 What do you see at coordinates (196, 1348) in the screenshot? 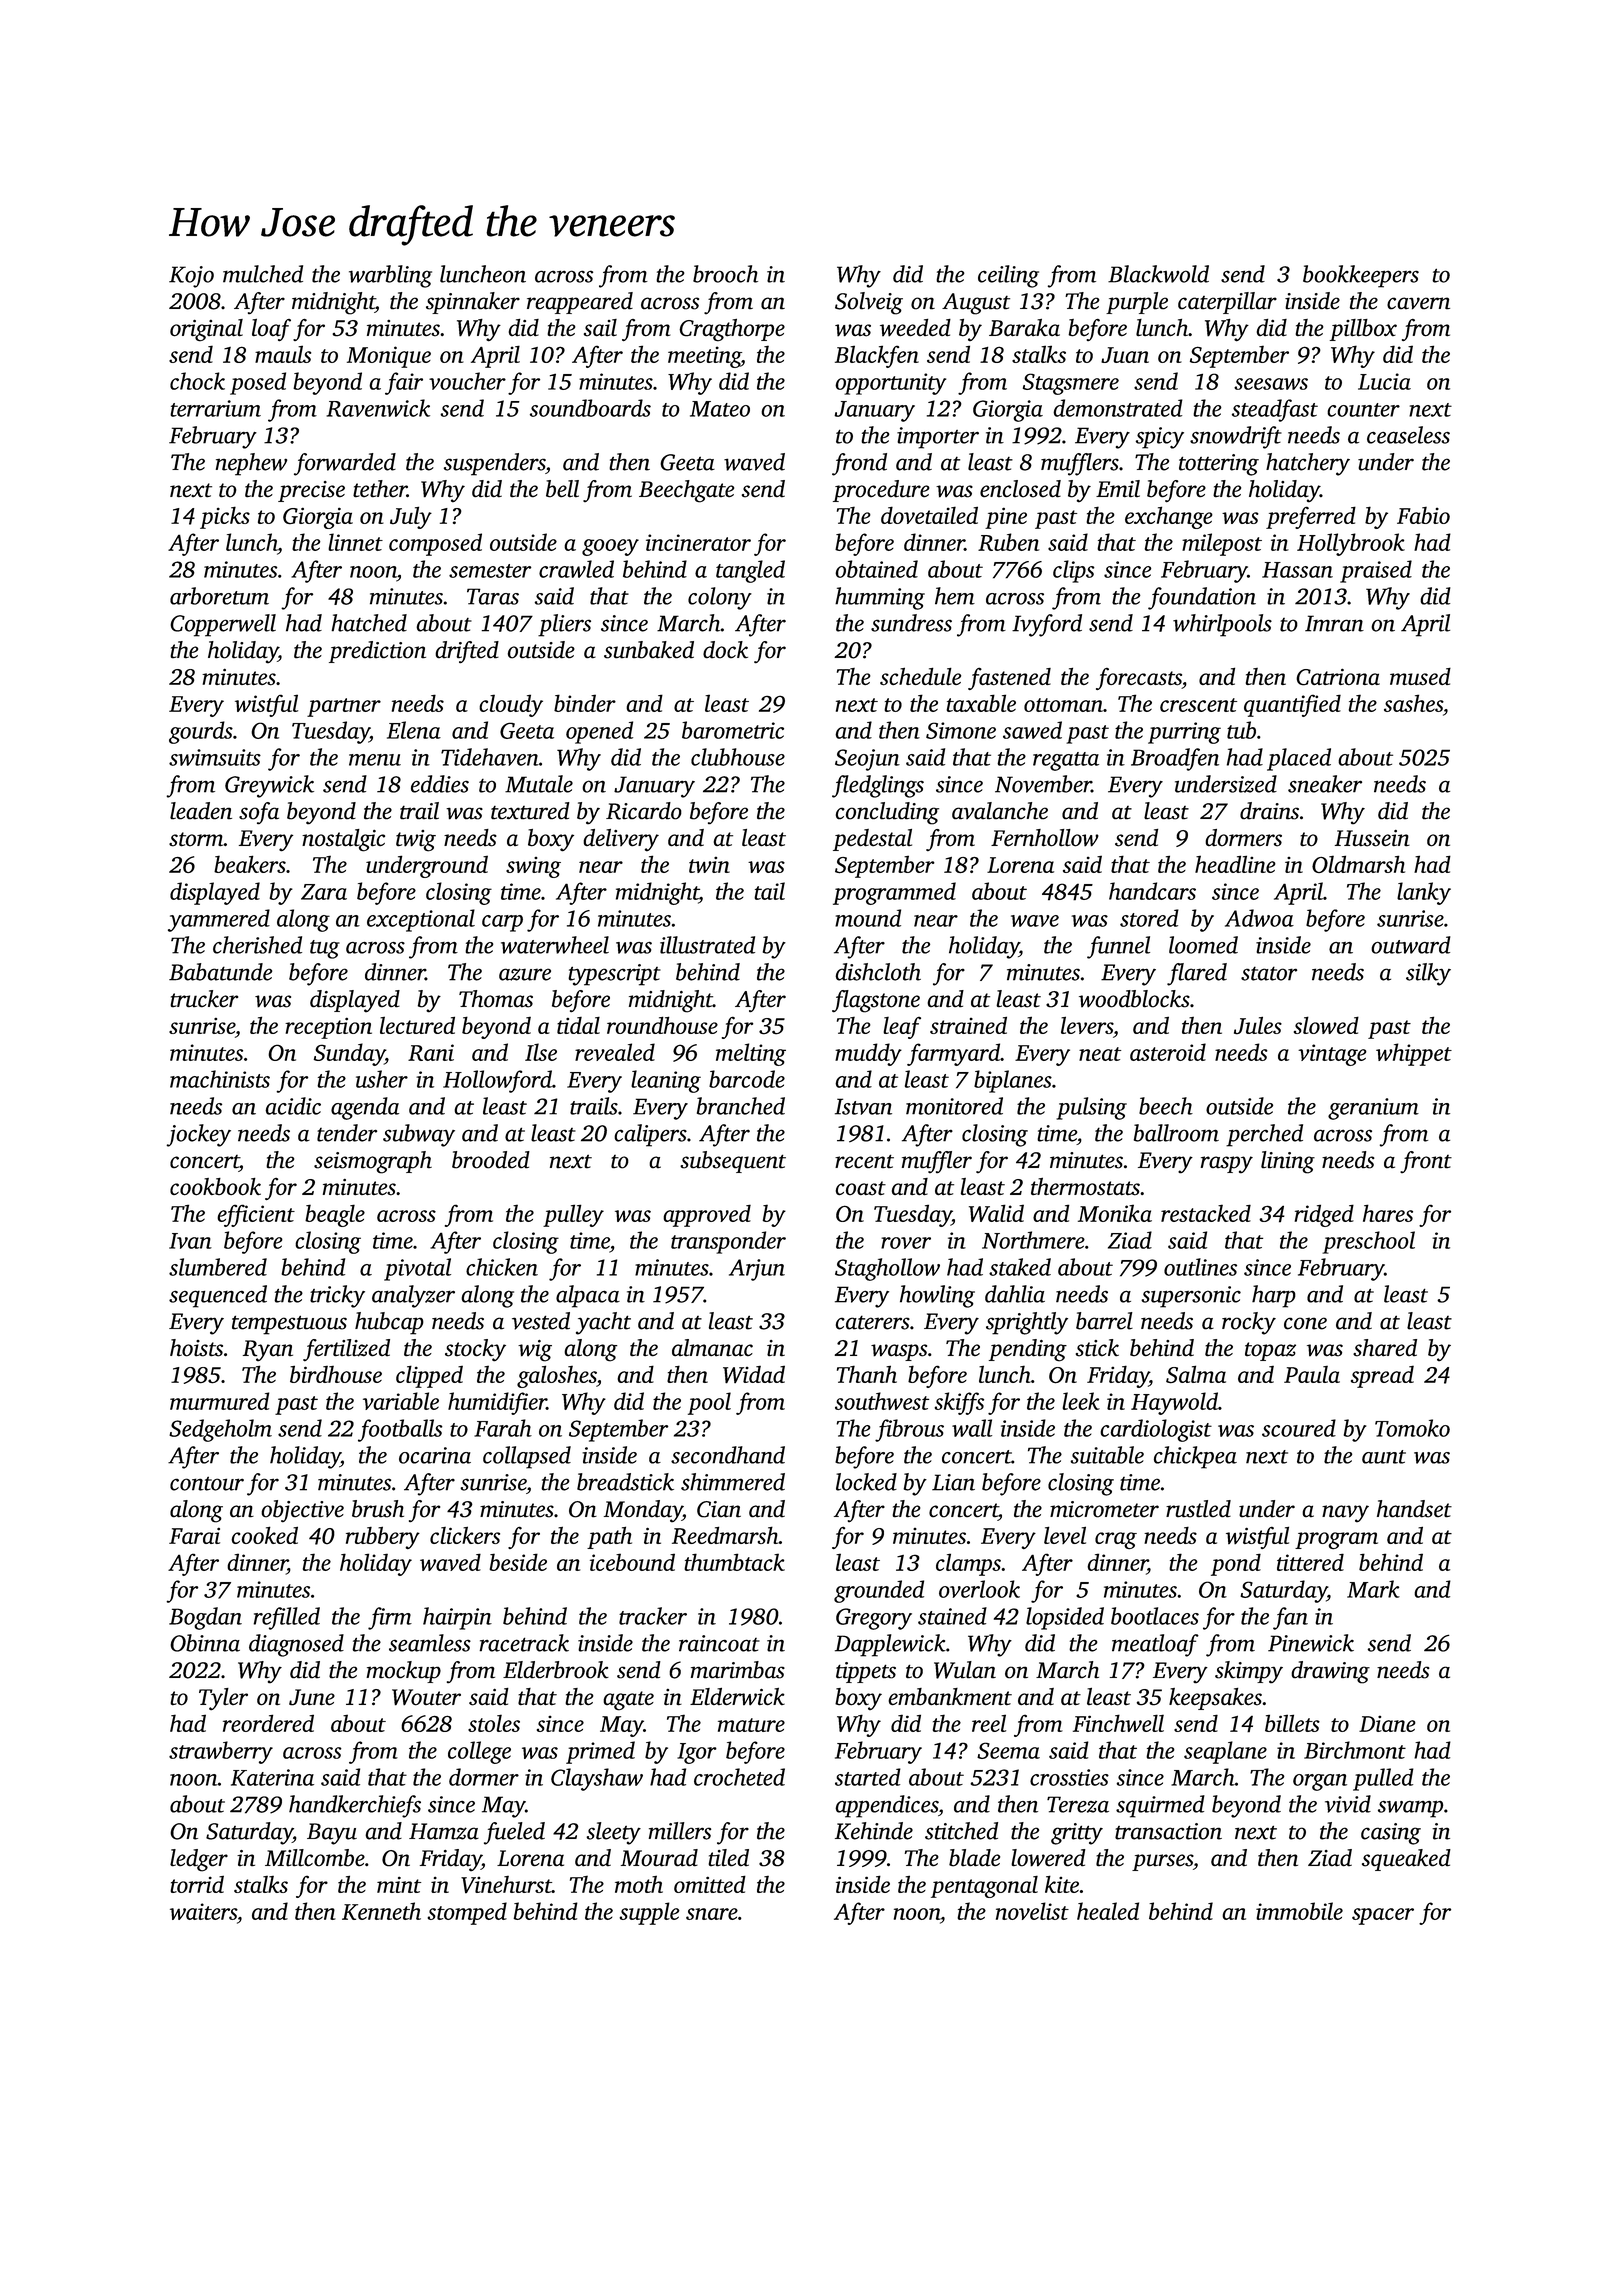
I see `hoists` at bounding box center [196, 1348].
